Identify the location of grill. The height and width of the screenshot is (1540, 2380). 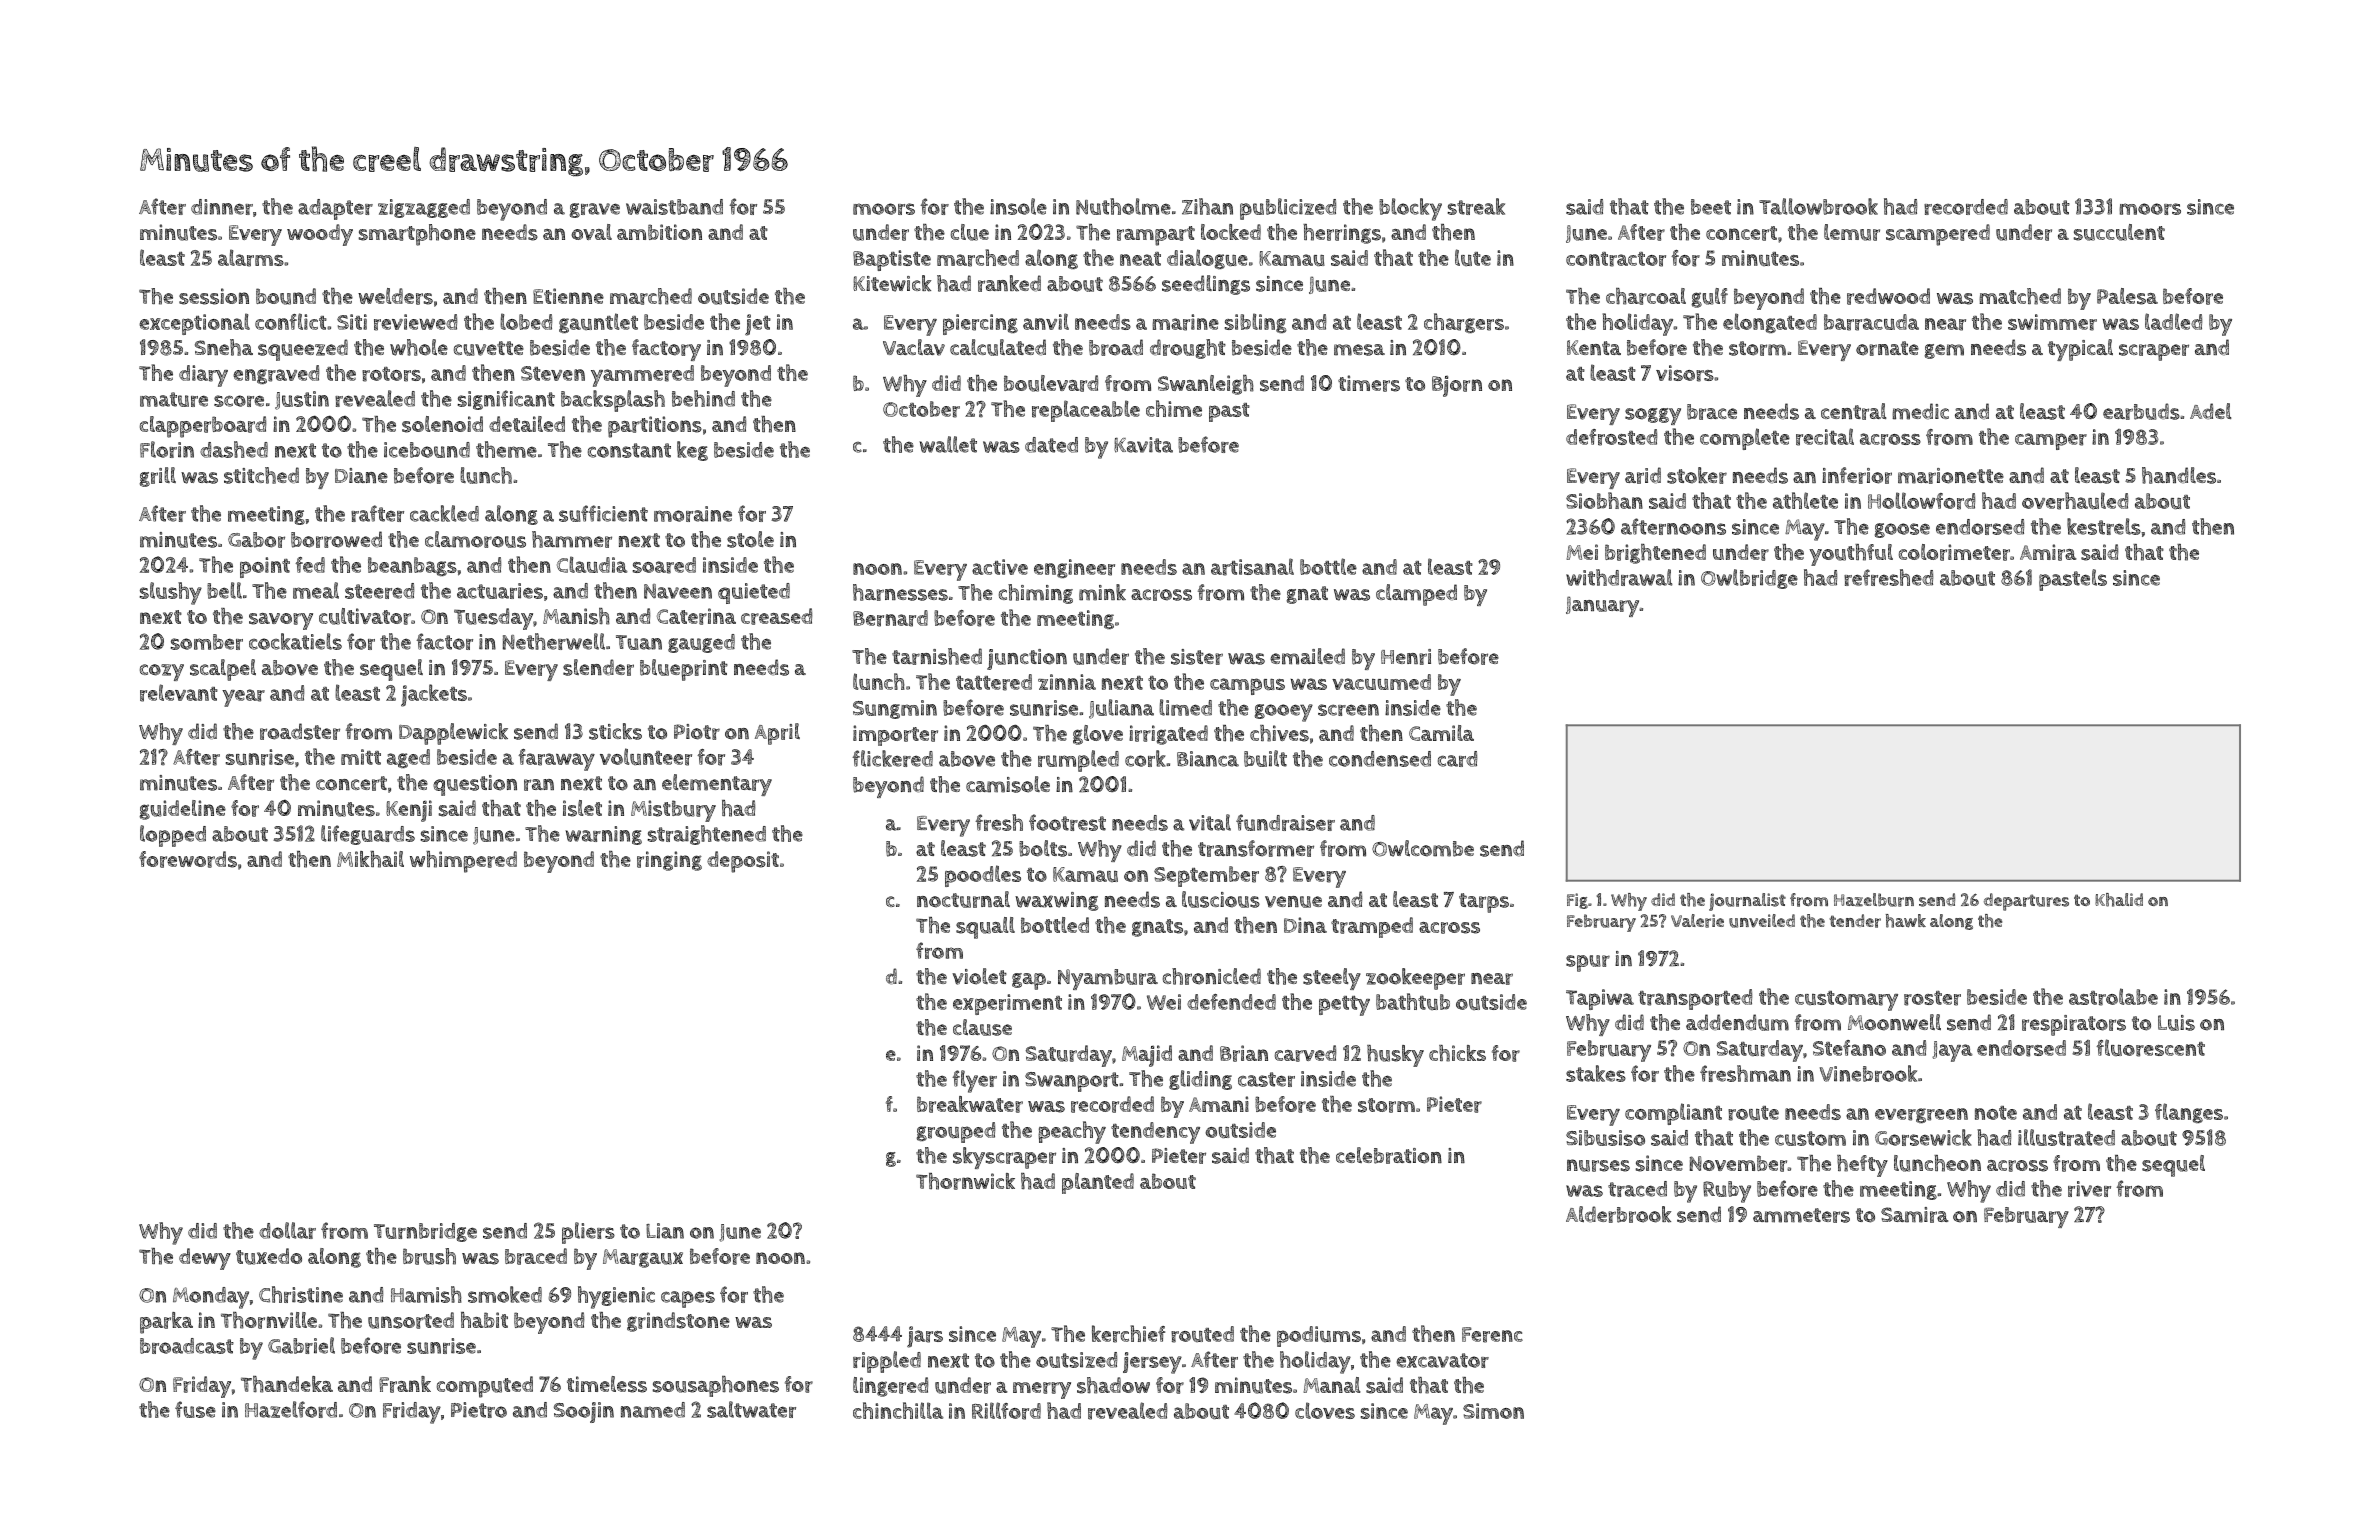
(157, 477).
